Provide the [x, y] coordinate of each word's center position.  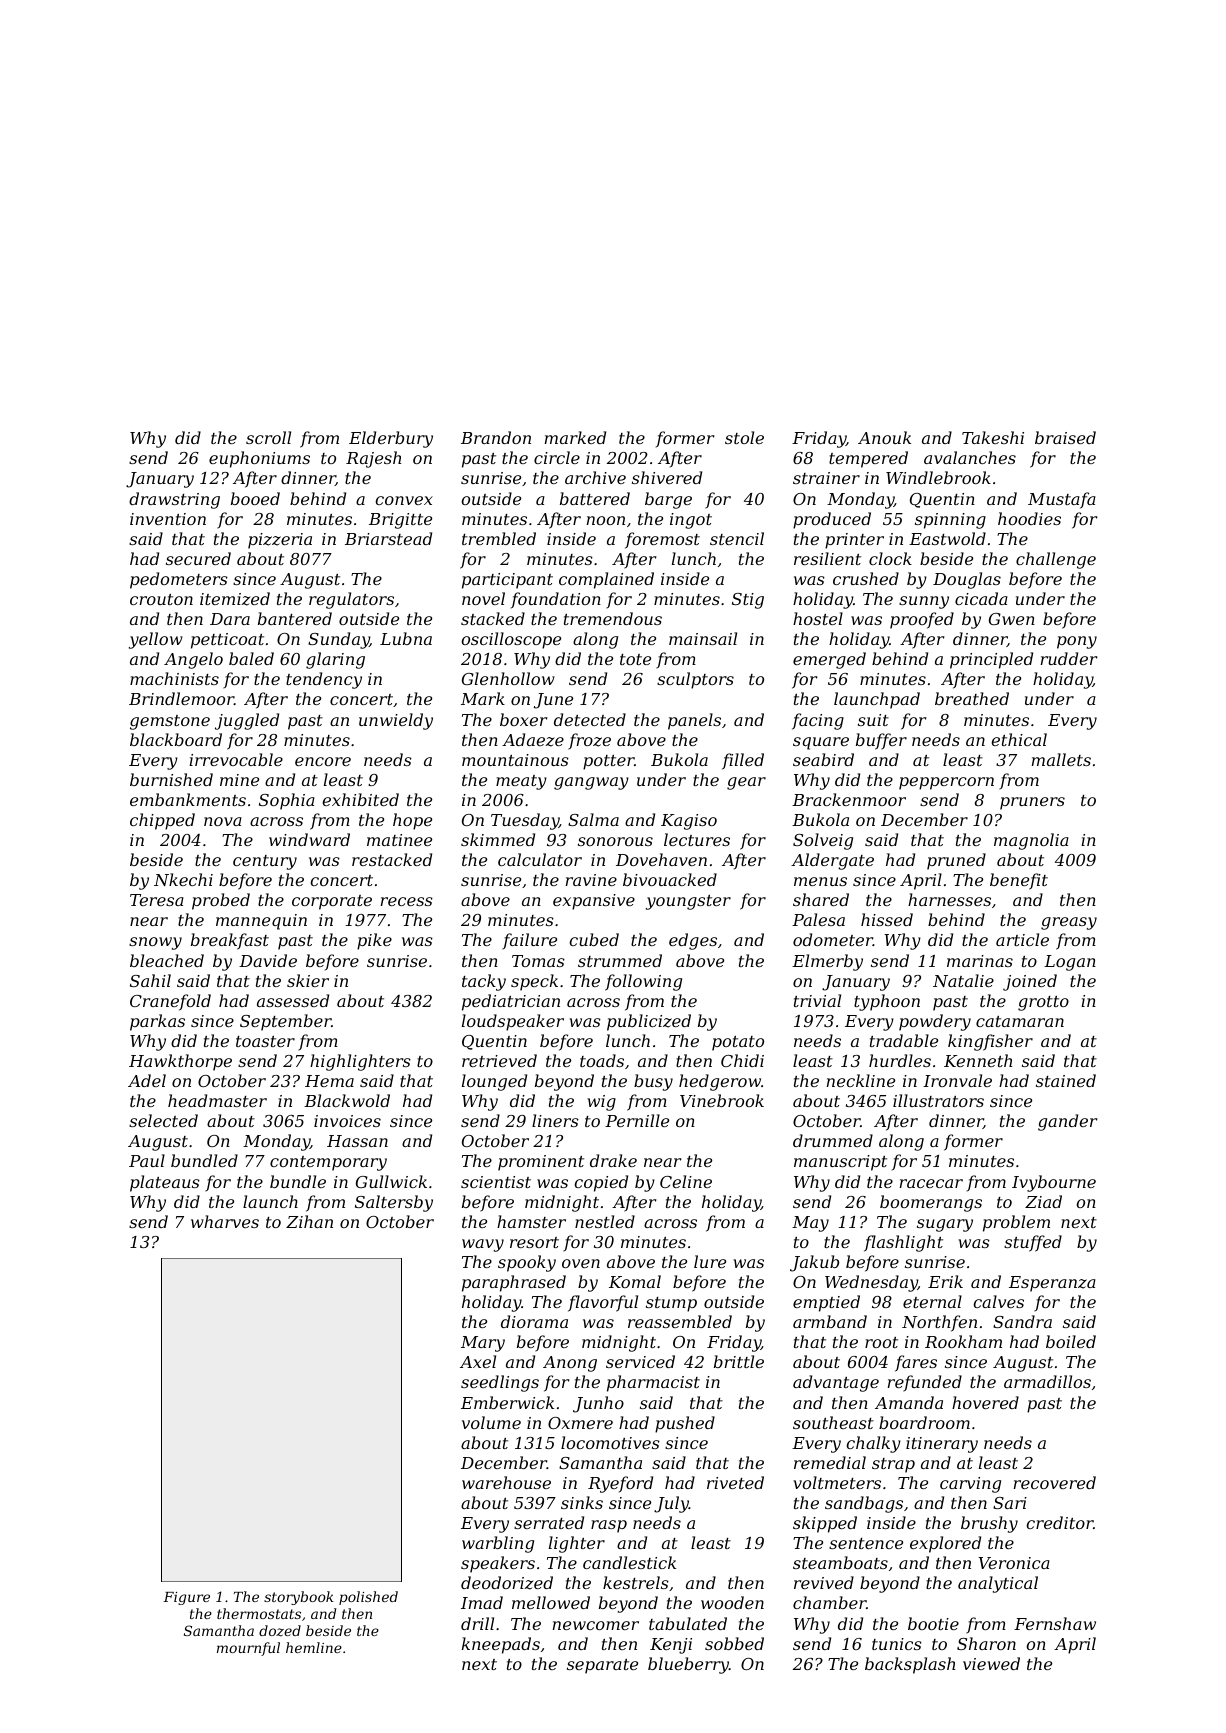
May [810, 1224]
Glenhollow [508, 678]
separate [602, 1666]
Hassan [357, 1141]
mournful [248, 1649]
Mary [483, 1344]
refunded [925, 1383]
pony [1077, 642]
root [881, 1342]
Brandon [496, 437]
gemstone [170, 722]
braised [1065, 437]
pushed [685, 1424]
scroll [268, 437]
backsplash [910, 1665]
